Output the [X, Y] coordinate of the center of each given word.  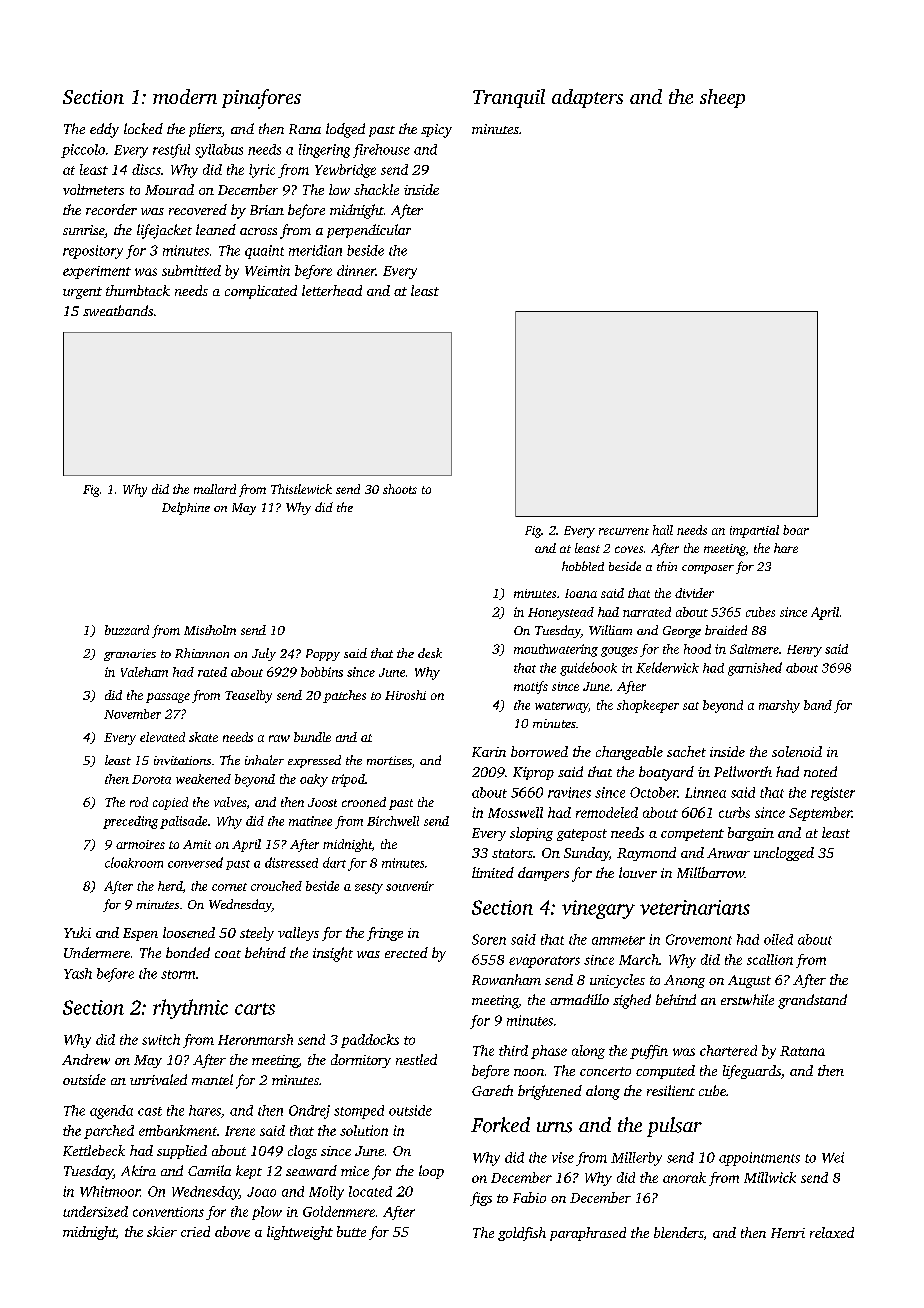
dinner [356, 270]
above [232, 1231]
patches [344, 696]
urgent [82, 293]
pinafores [261, 99]
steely [257, 934]
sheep [722, 98]
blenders [679, 1232]
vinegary [598, 909]
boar [796, 530]
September [820, 814]
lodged [345, 130]
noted [820, 771]
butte [351, 1231]
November [132, 714]
